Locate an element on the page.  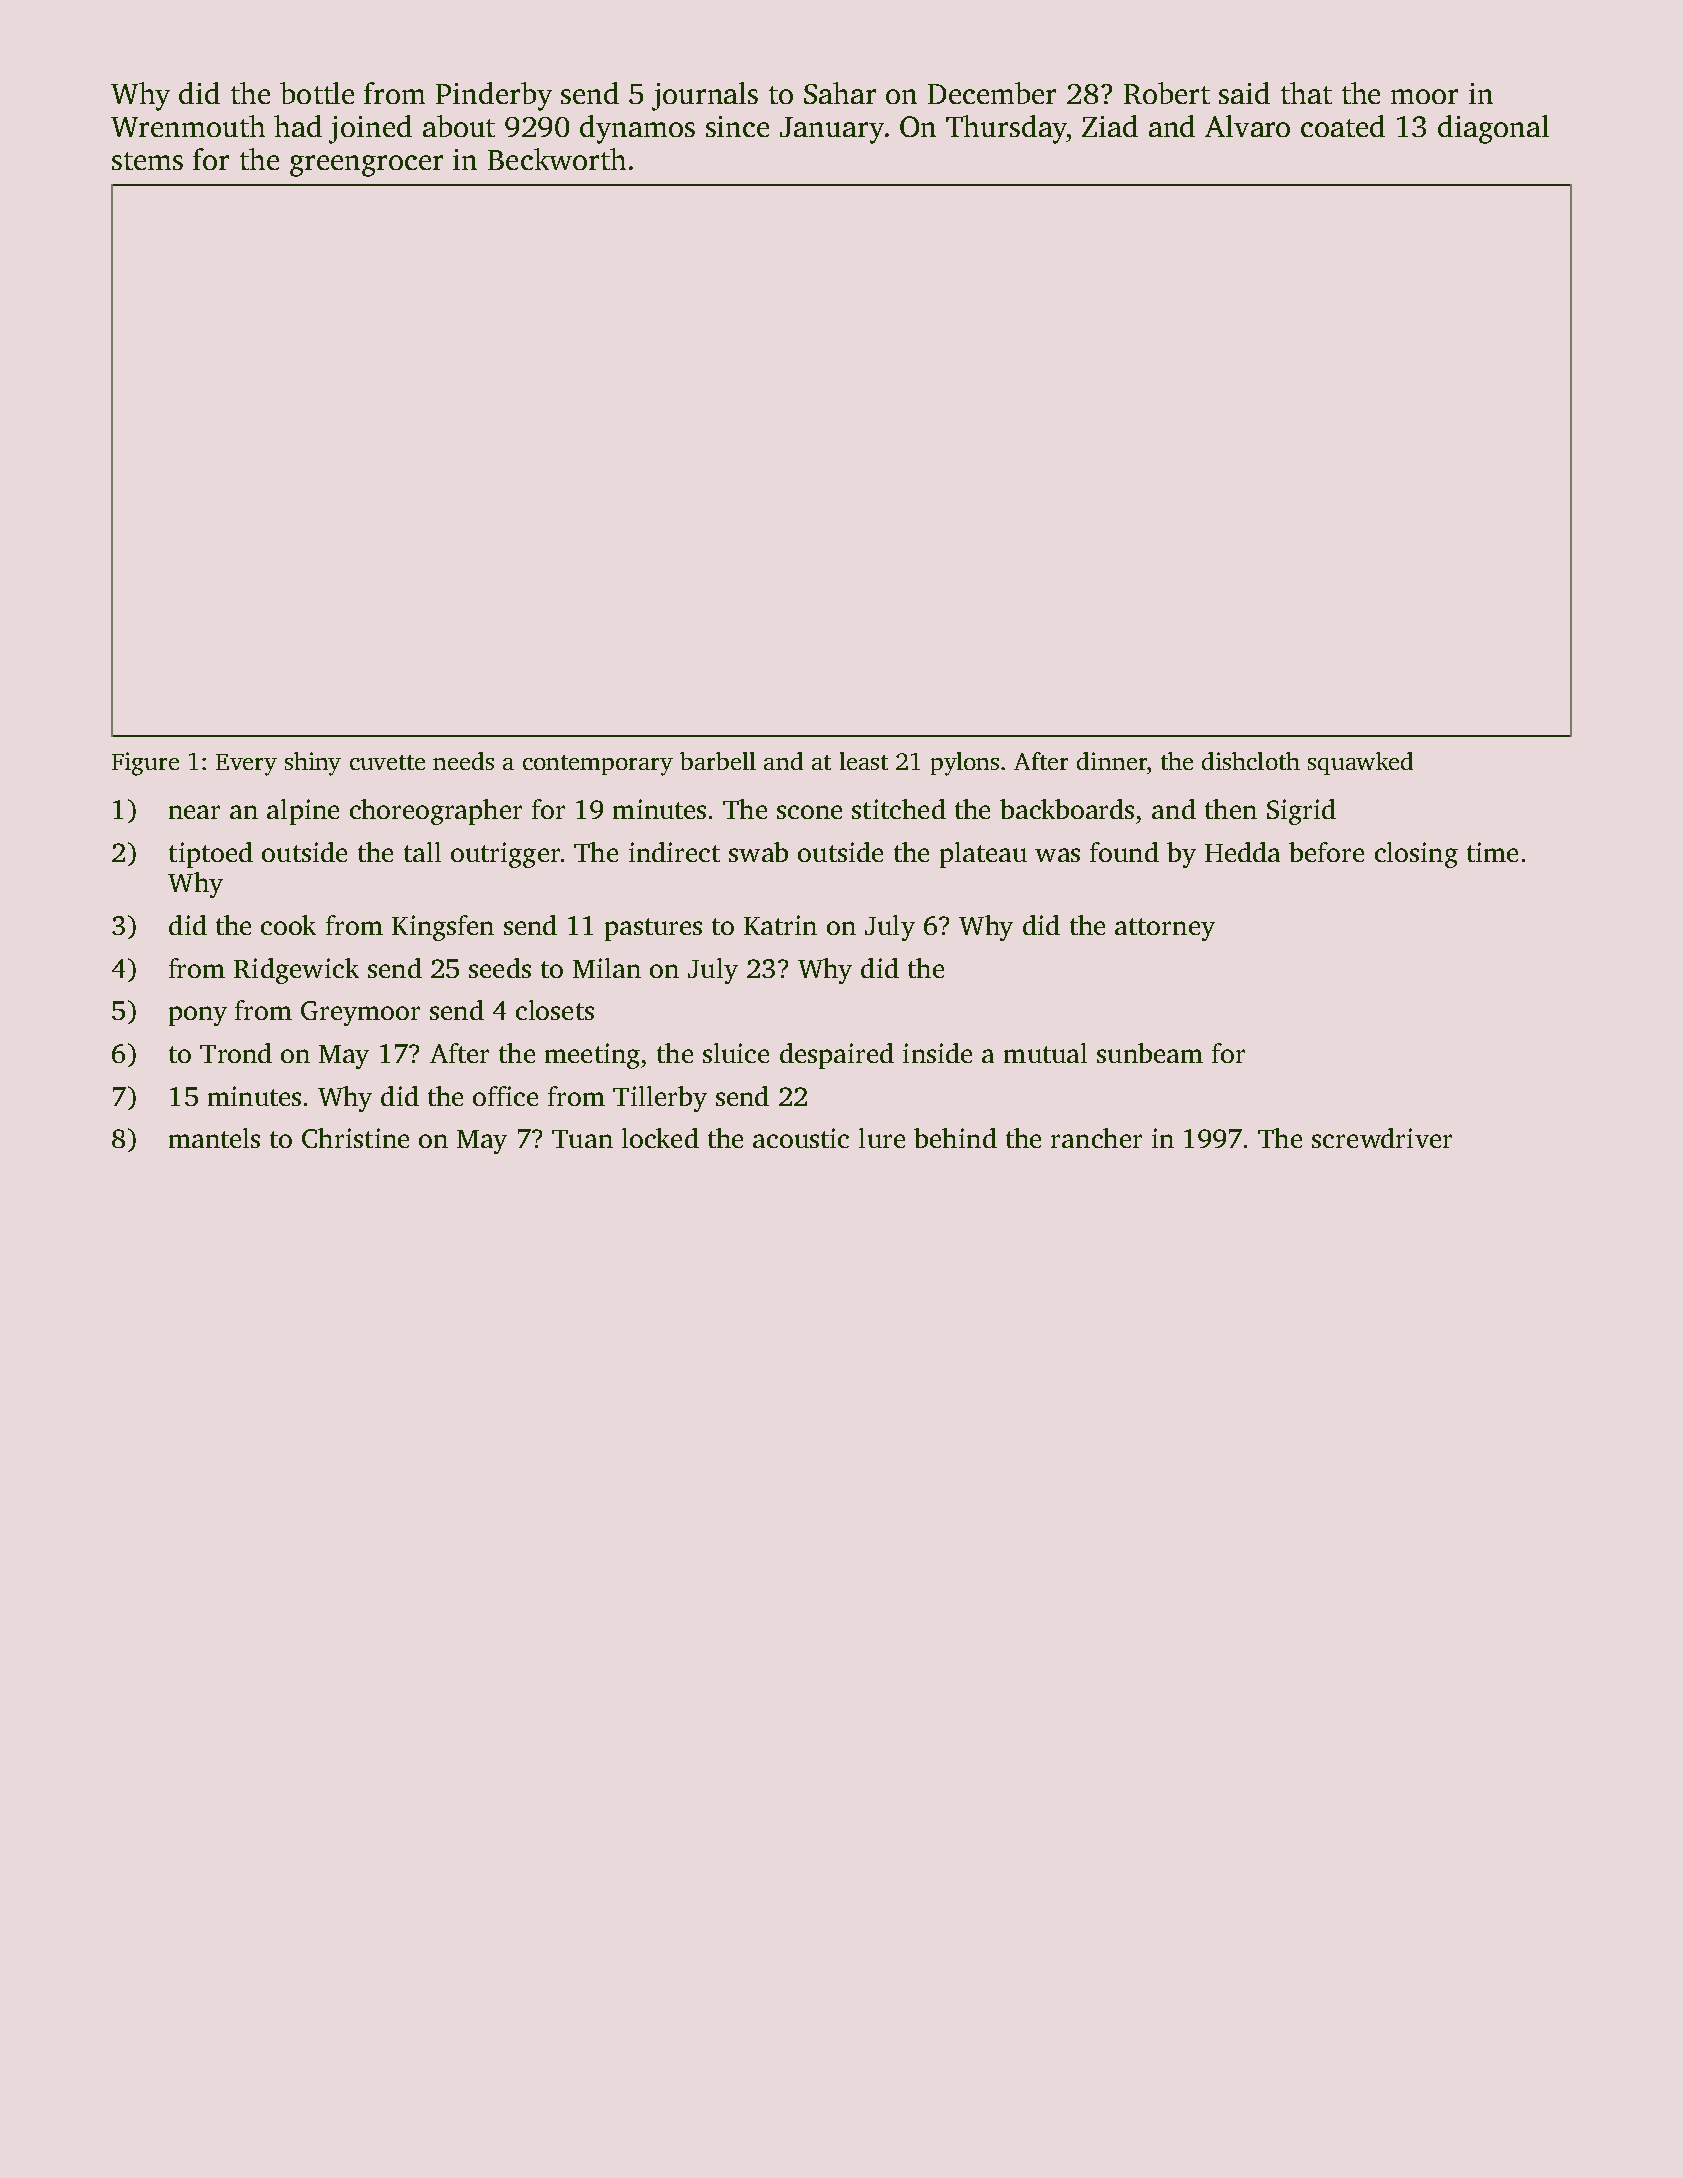
despaired is located at coordinates (837, 1056).
